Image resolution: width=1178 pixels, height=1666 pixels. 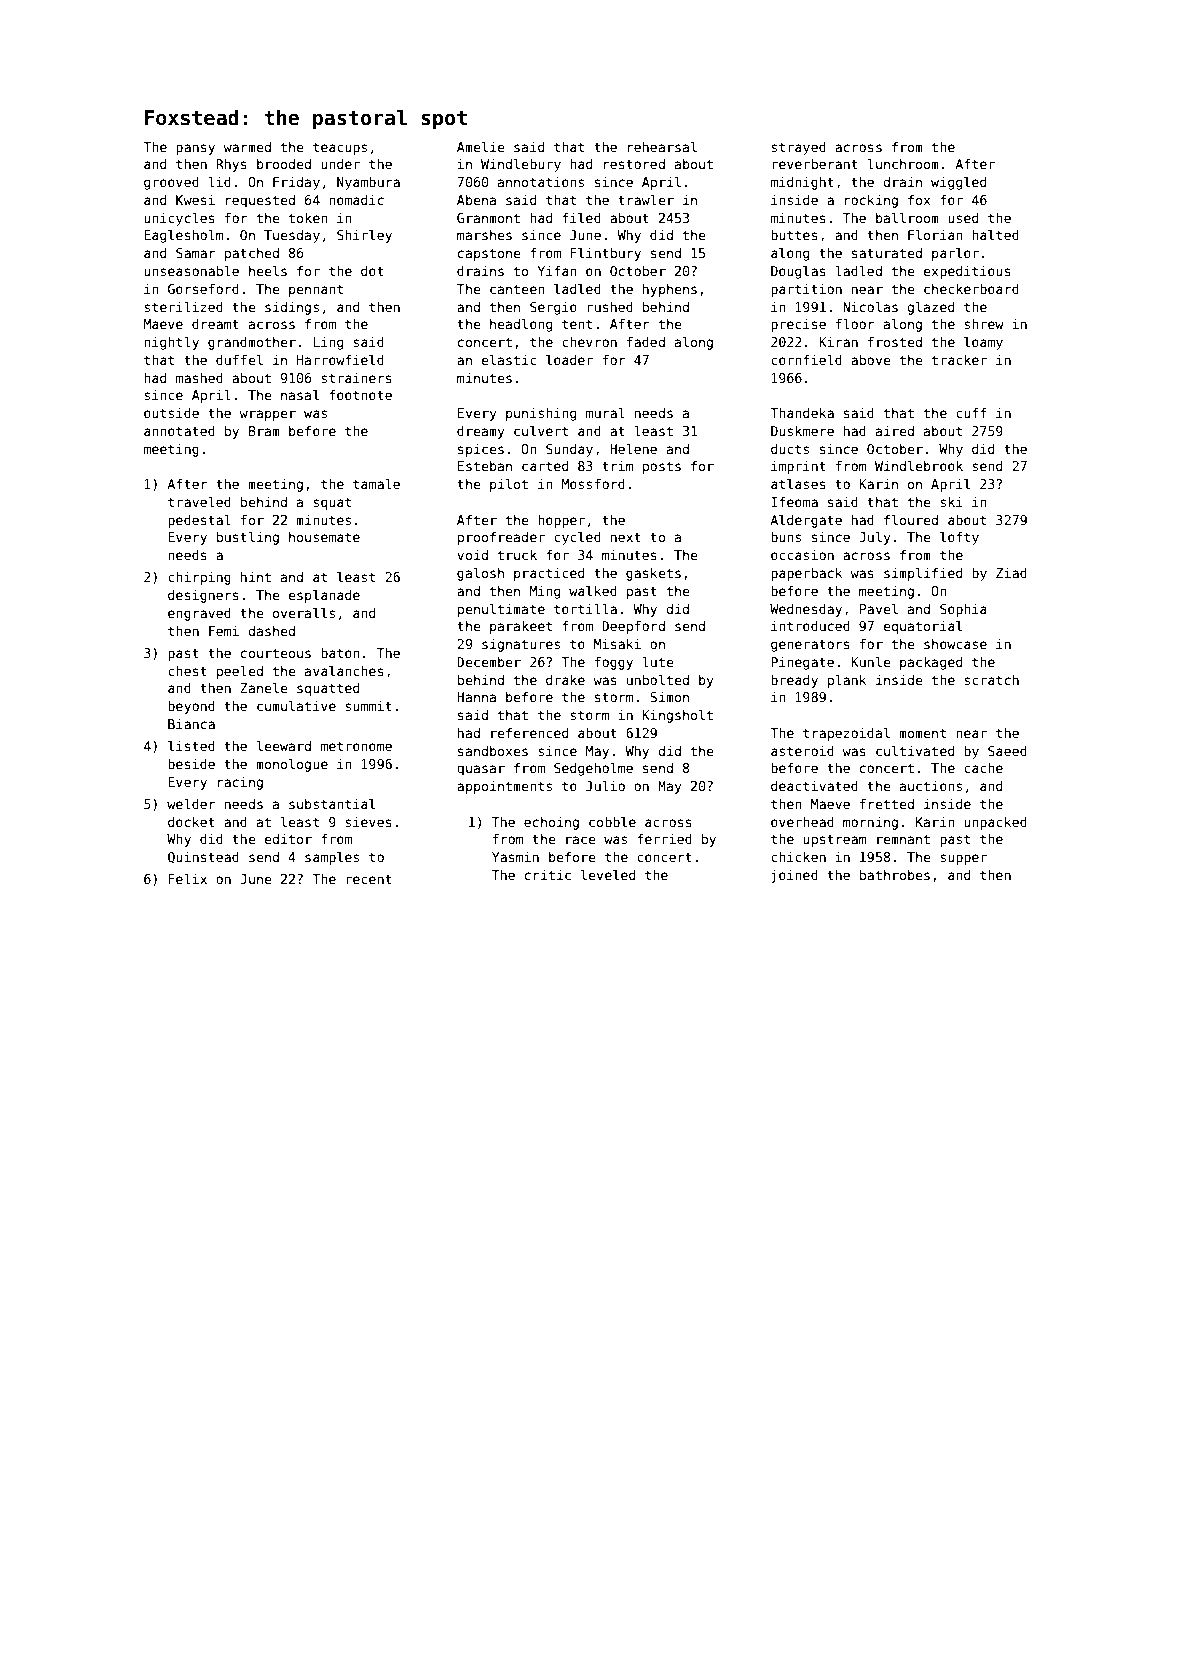 What do you see at coordinates (195, 149) in the document?
I see `pansy` at bounding box center [195, 149].
